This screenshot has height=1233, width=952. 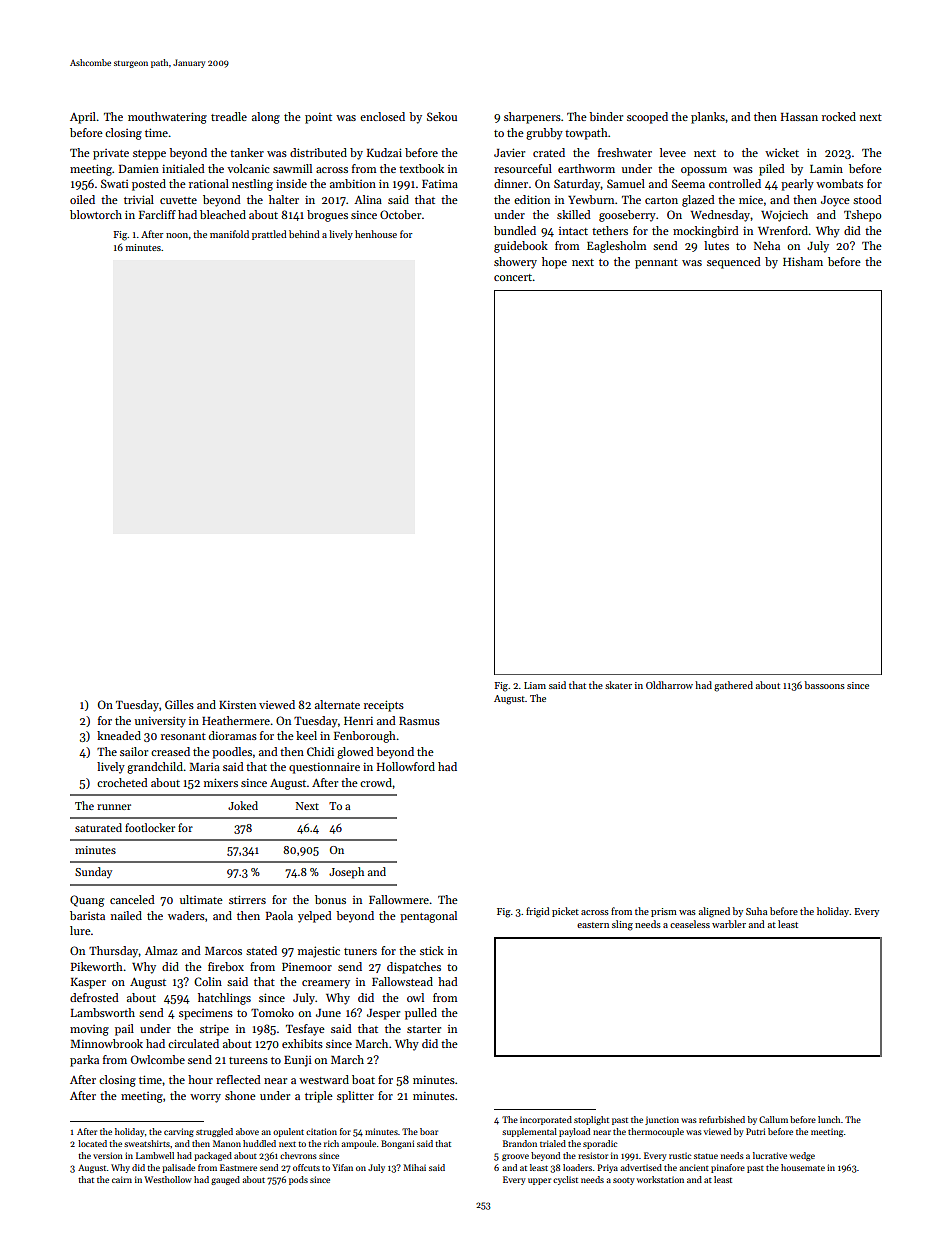 What do you see at coordinates (179, 704) in the screenshot?
I see `Gilles` at bounding box center [179, 704].
